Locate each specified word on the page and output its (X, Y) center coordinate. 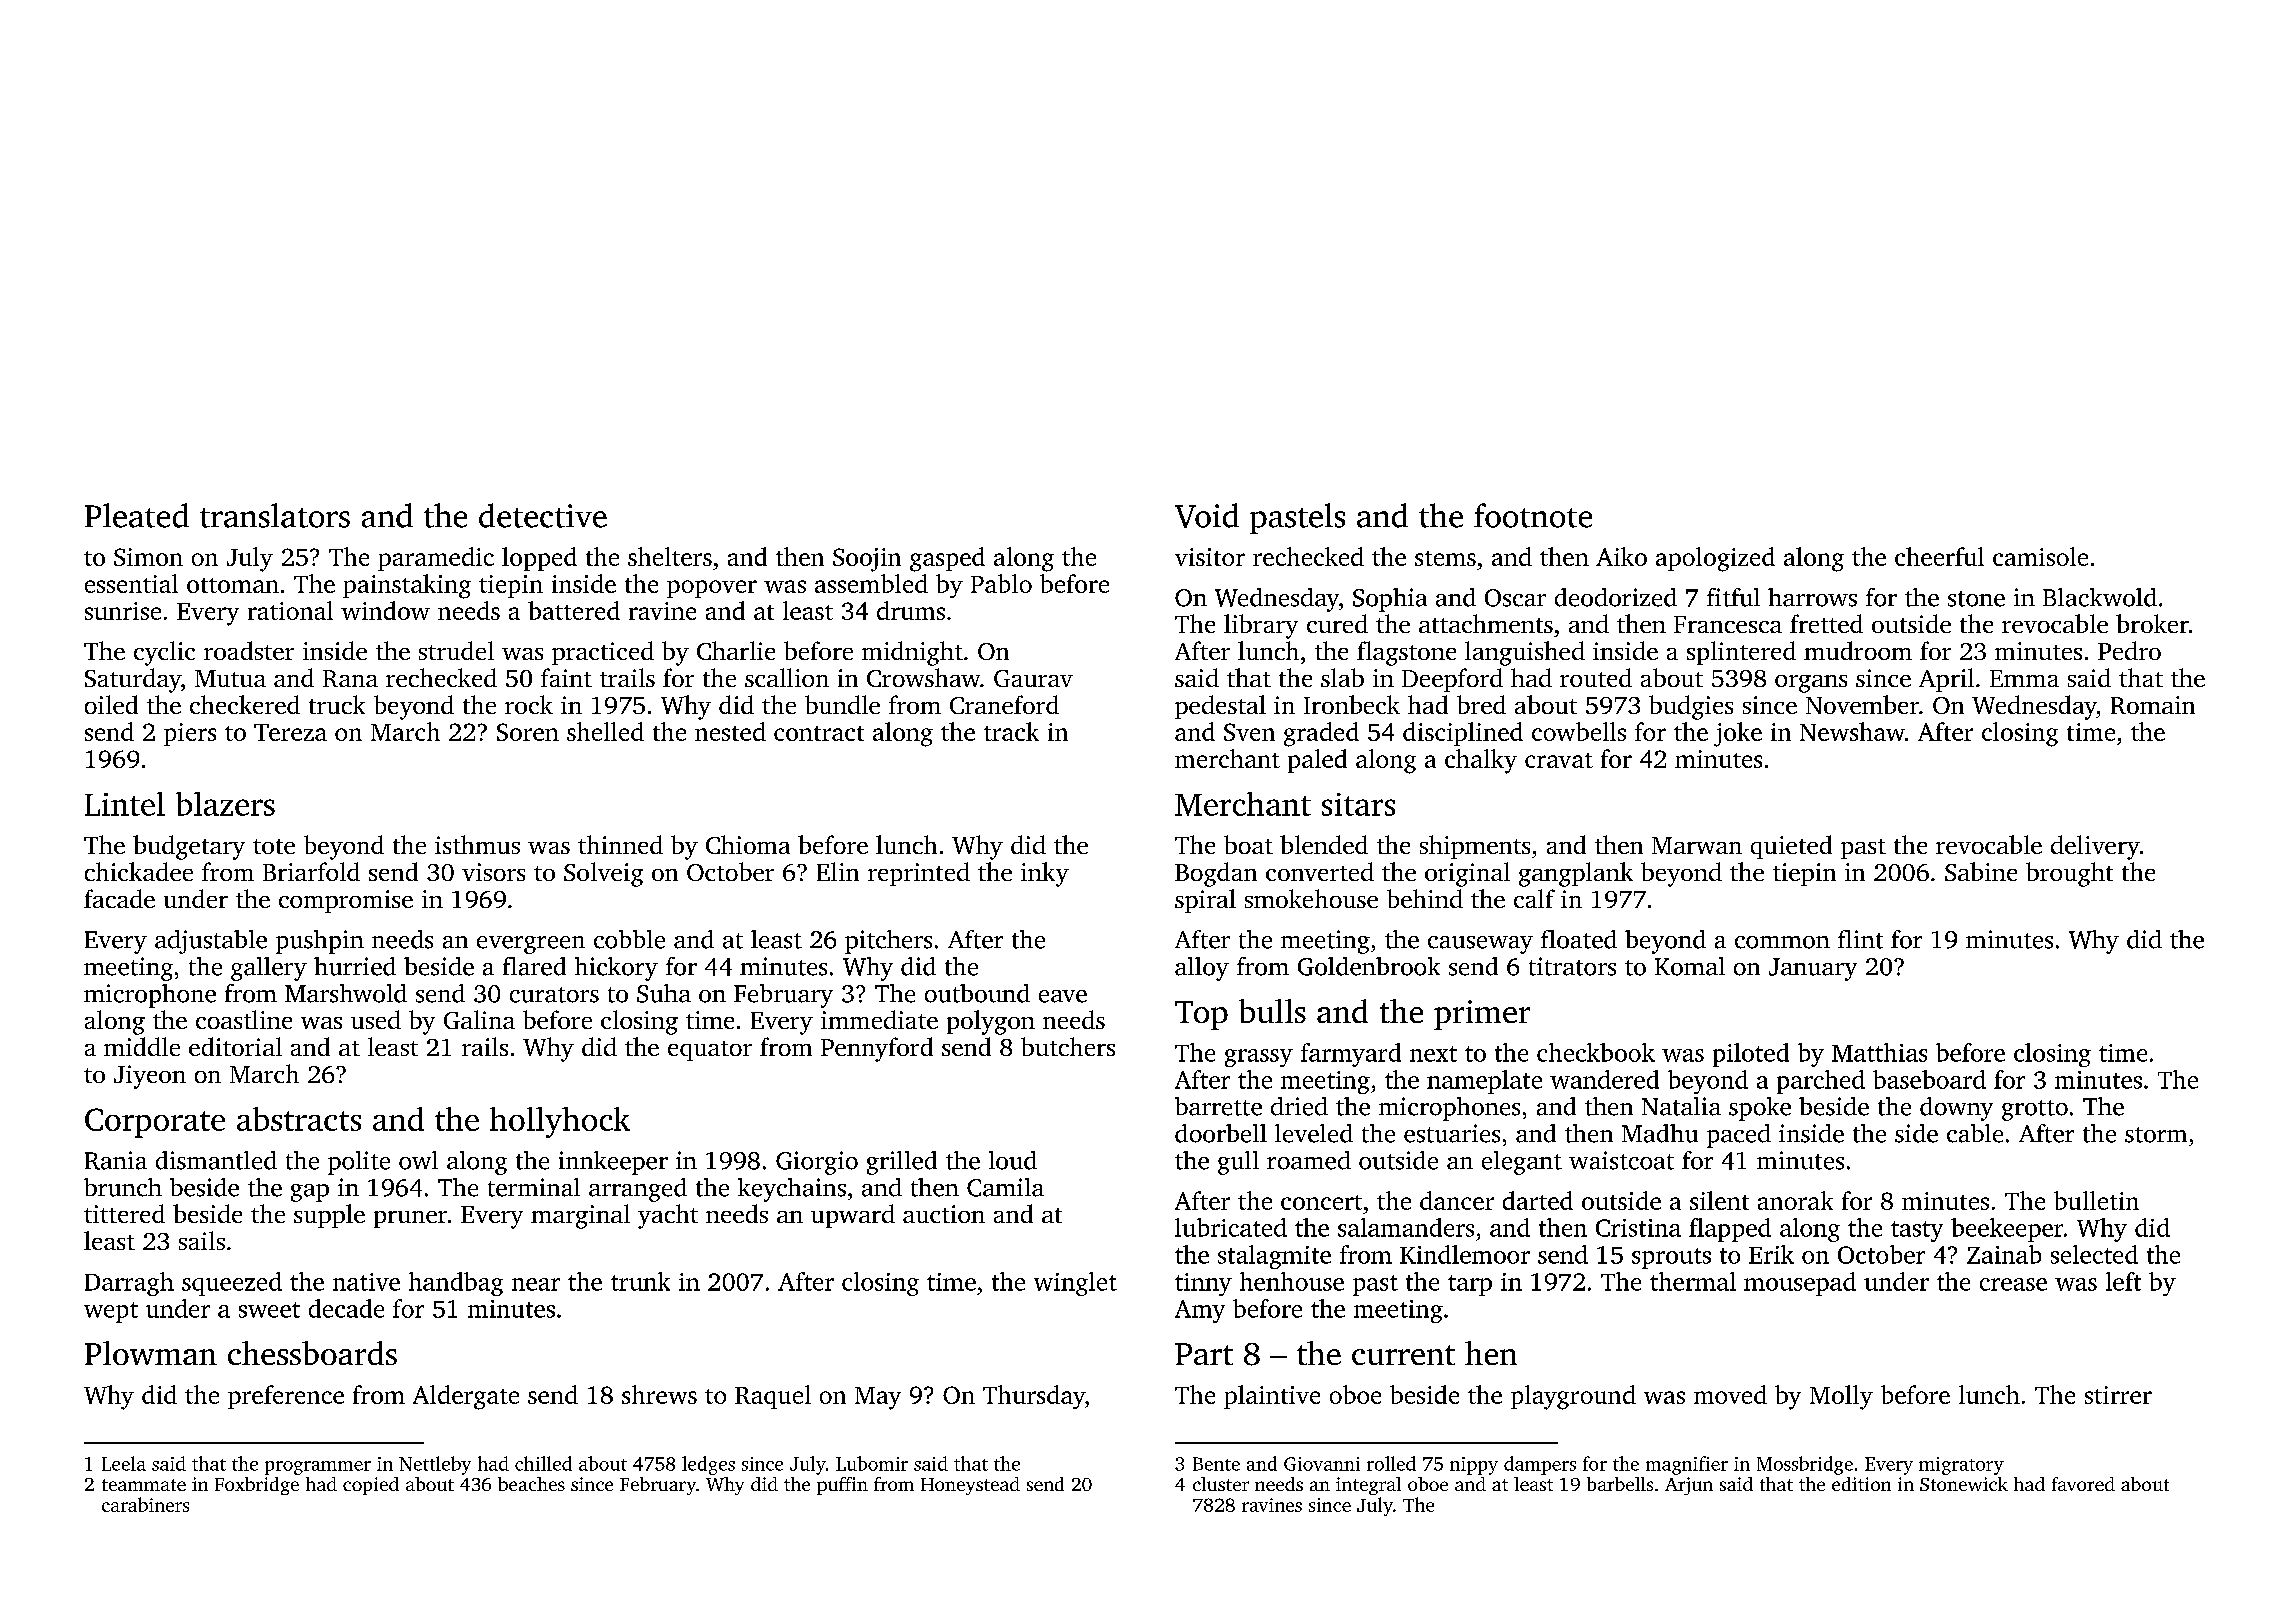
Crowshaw (923, 677)
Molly (1841, 1397)
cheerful (1939, 556)
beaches (531, 1484)
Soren (528, 732)
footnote (1533, 515)
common (1782, 942)
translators (275, 515)
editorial (235, 1046)
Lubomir (872, 1463)
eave (1063, 996)
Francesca (1728, 624)
